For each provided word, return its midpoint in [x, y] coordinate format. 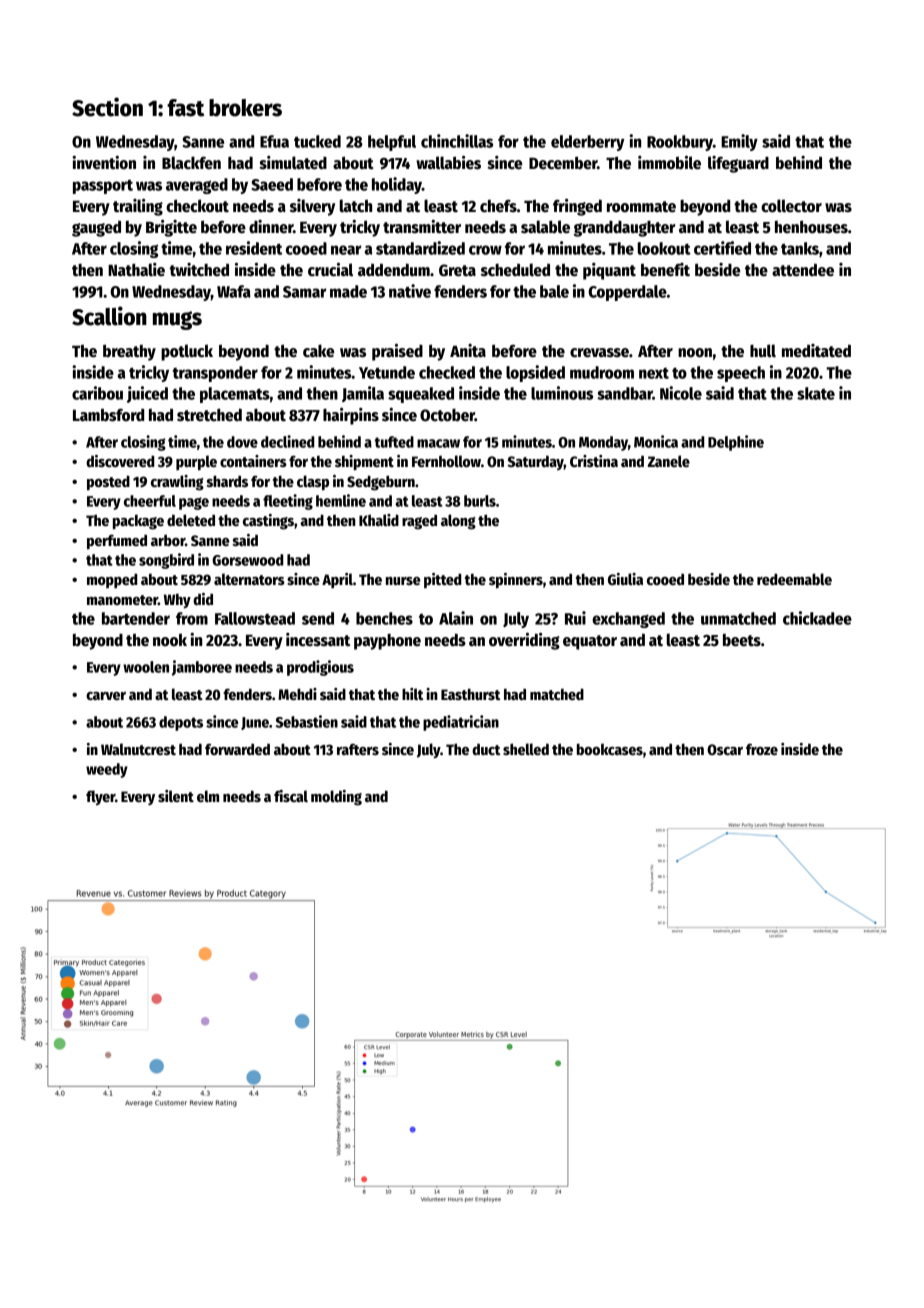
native [410, 291]
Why [177, 601]
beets [742, 640]
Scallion [109, 316]
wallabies [448, 163]
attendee [803, 270]
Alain [456, 618]
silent [176, 796]
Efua [274, 141]
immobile [669, 163]
